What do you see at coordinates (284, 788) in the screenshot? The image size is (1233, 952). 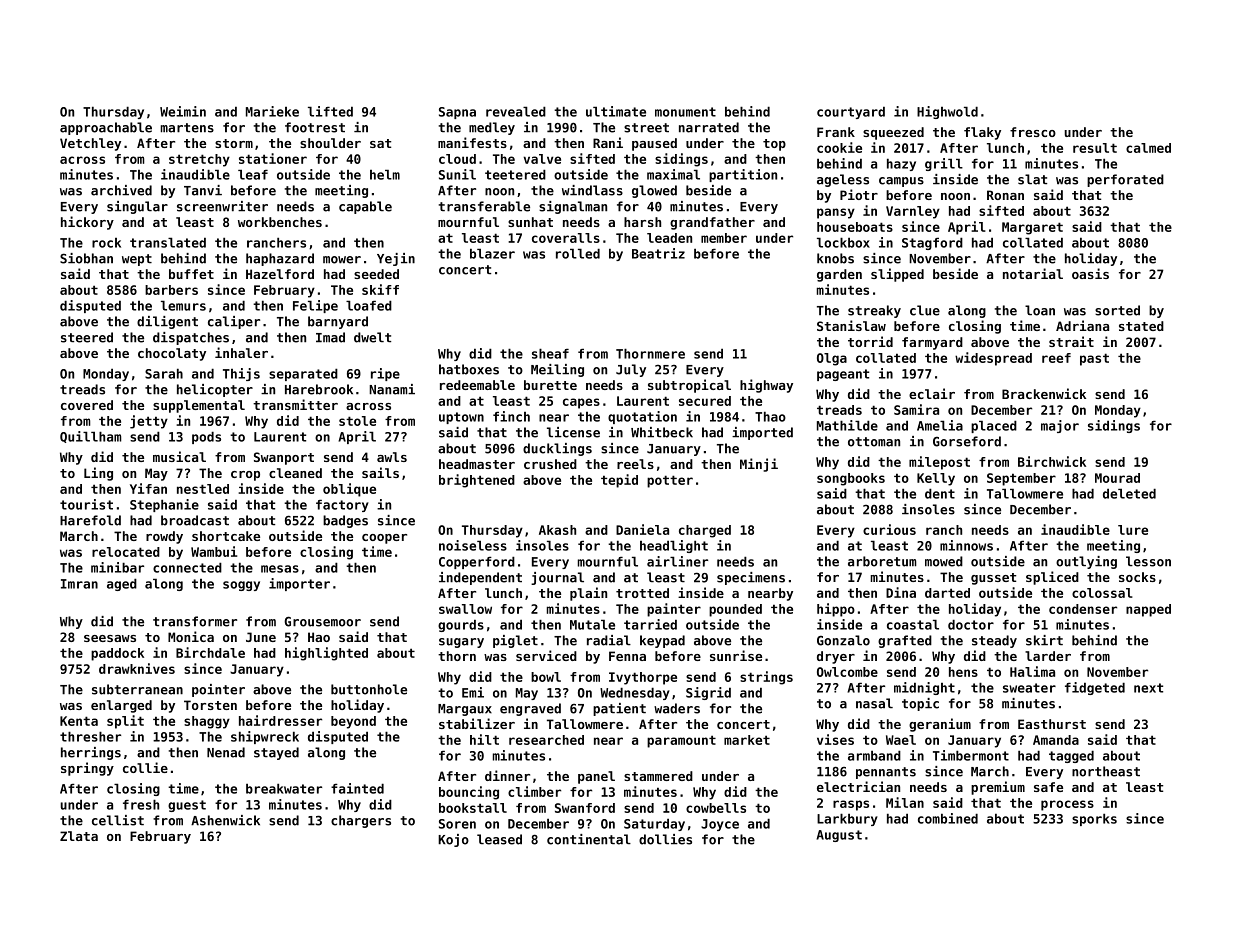 I see `breakwater` at bounding box center [284, 788].
